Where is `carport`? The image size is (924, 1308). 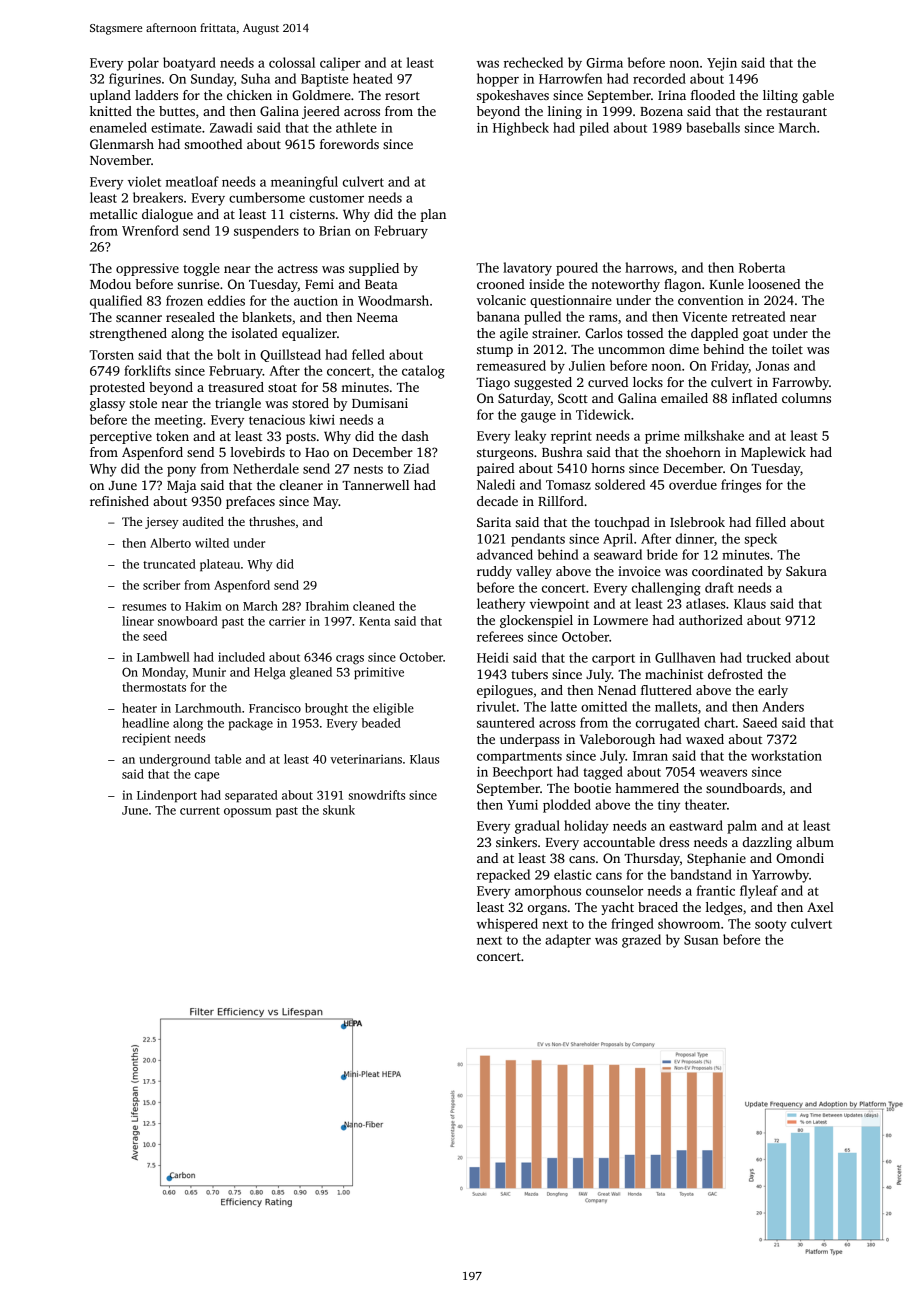 carport is located at coordinates (613, 660).
